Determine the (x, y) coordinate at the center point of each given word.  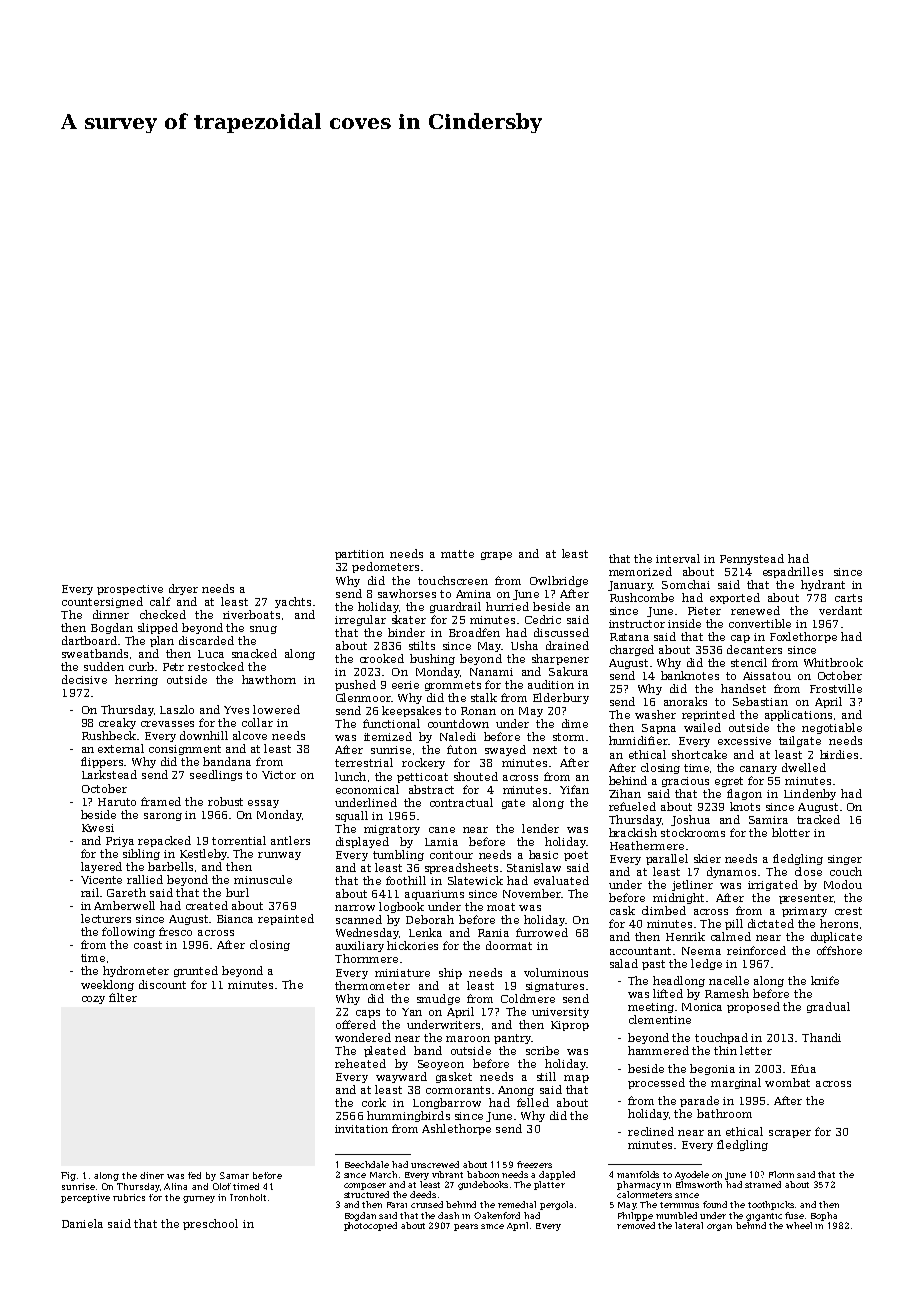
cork (374, 1102)
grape (496, 556)
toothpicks (771, 1205)
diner (152, 1175)
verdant (840, 610)
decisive (84, 679)
